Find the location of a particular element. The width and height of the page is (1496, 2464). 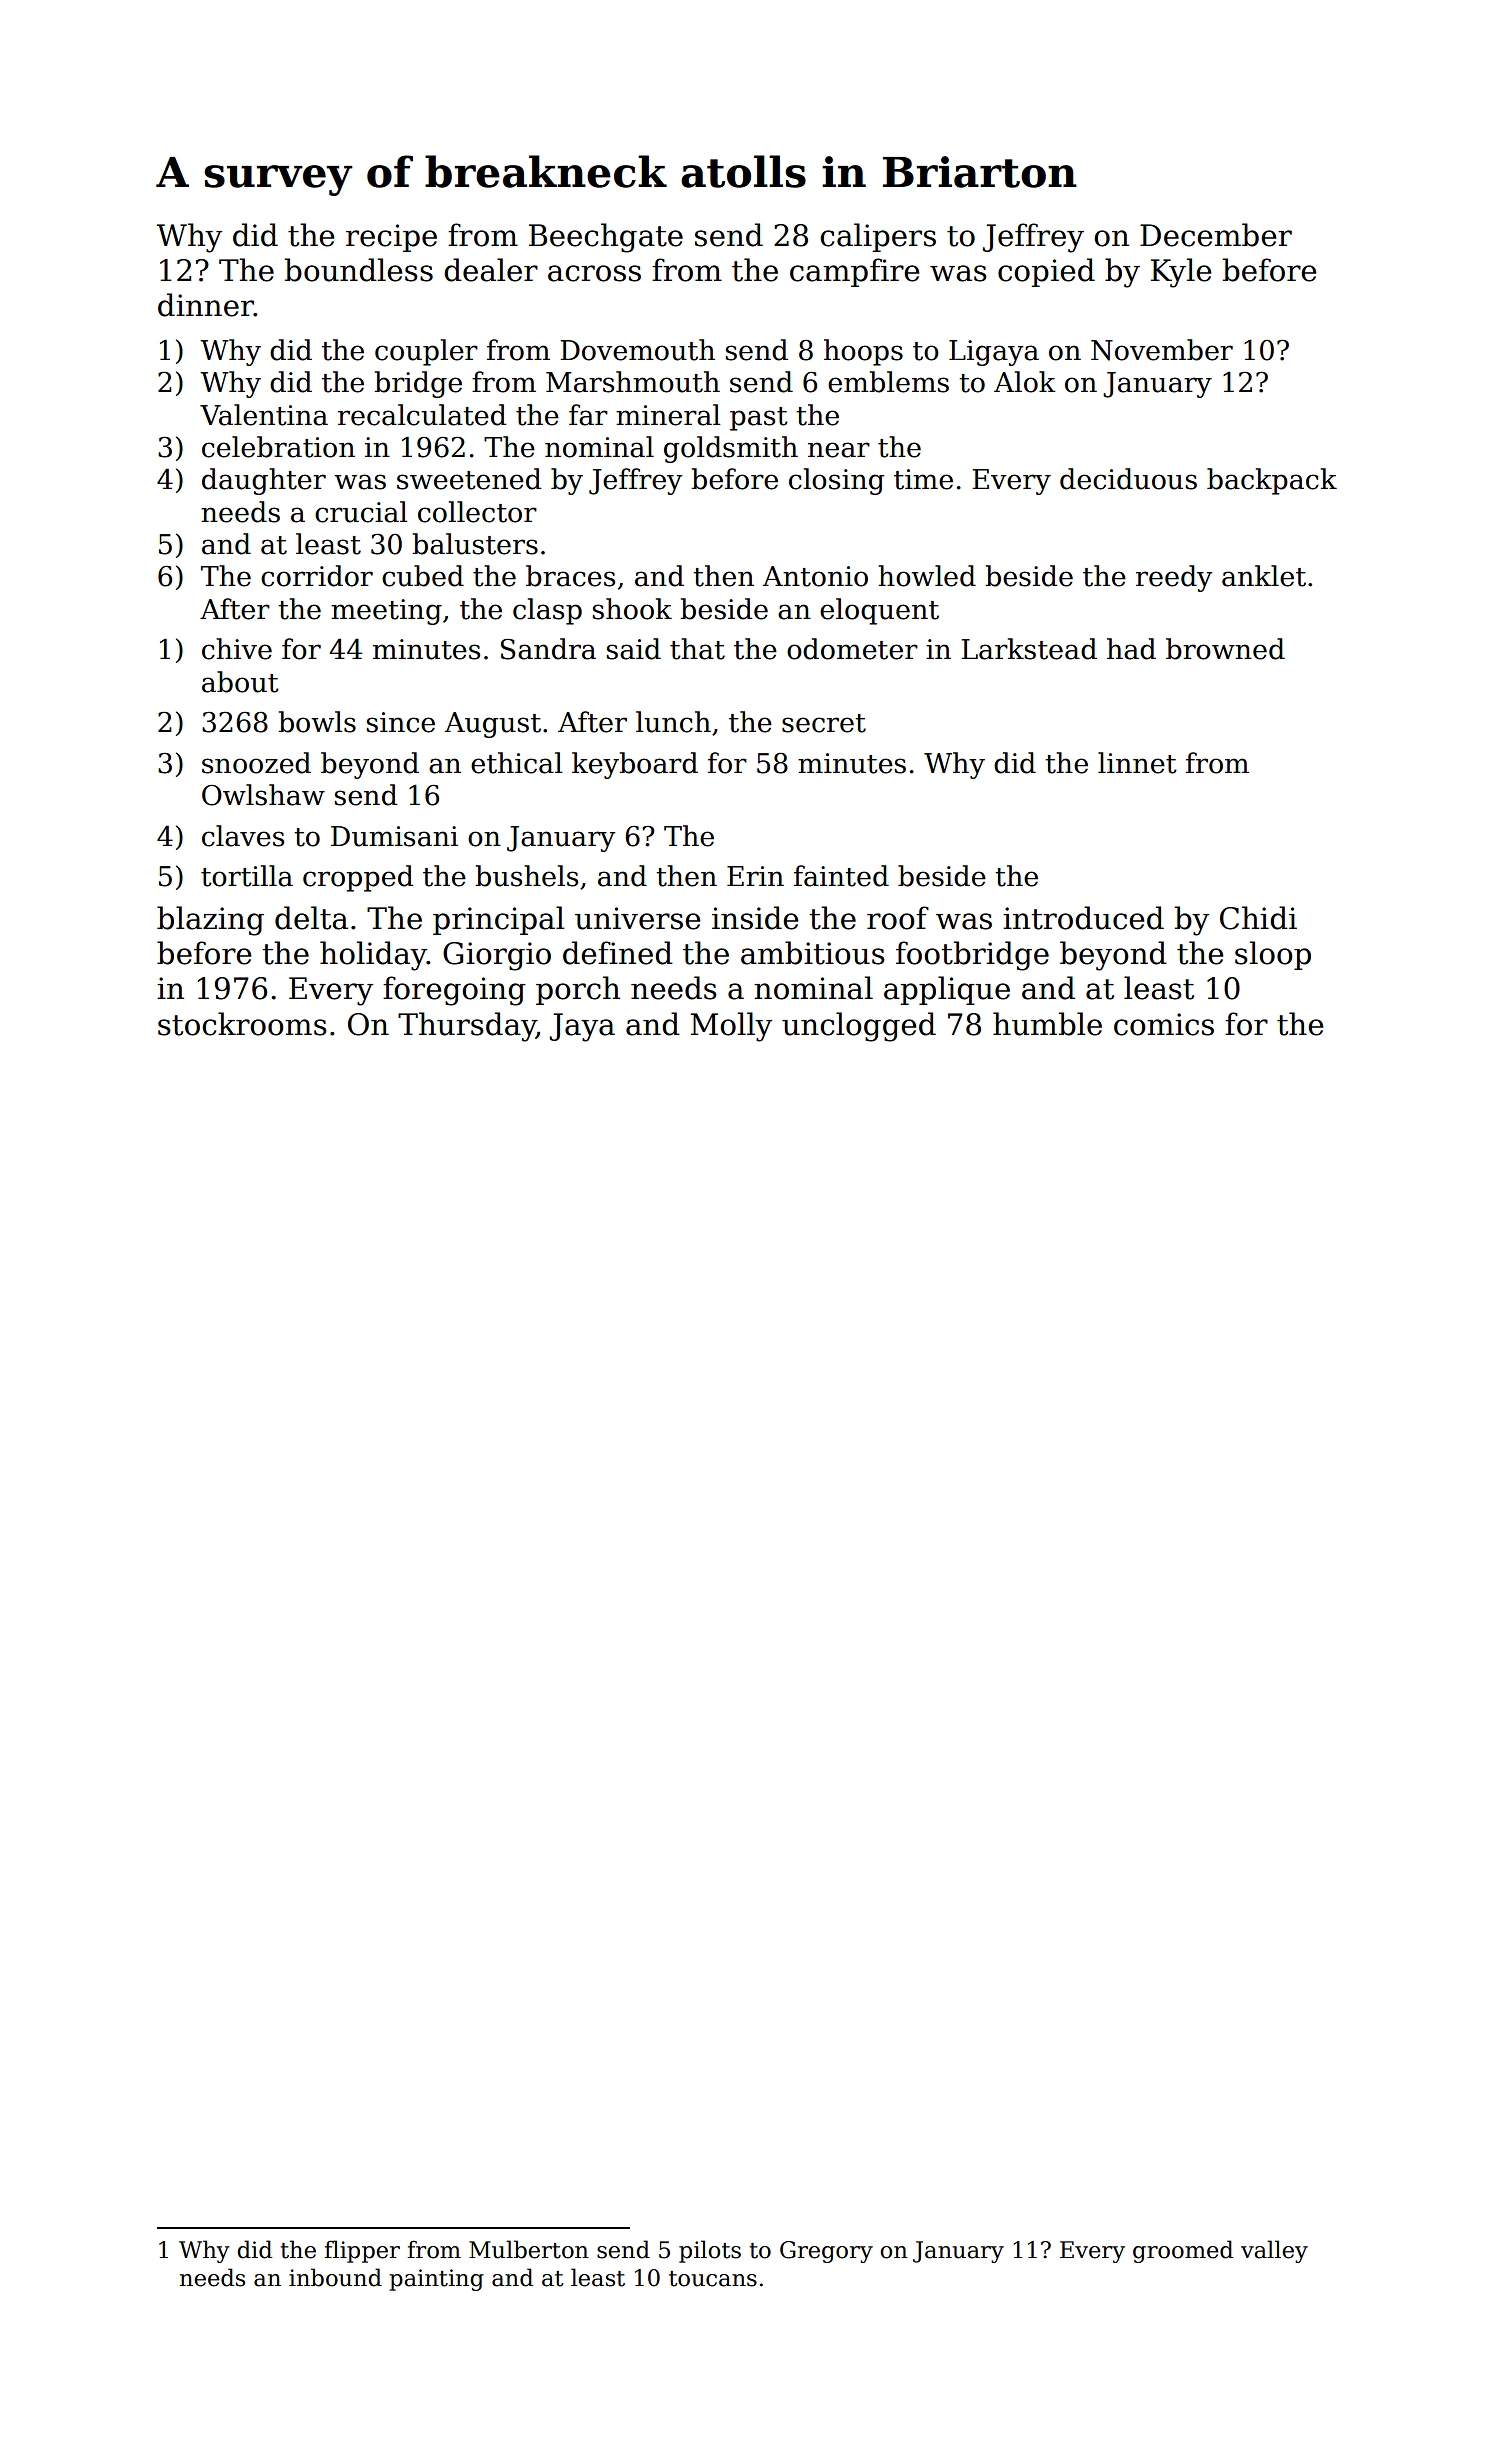

stockrooms is located at coordinates (242, 1024).
